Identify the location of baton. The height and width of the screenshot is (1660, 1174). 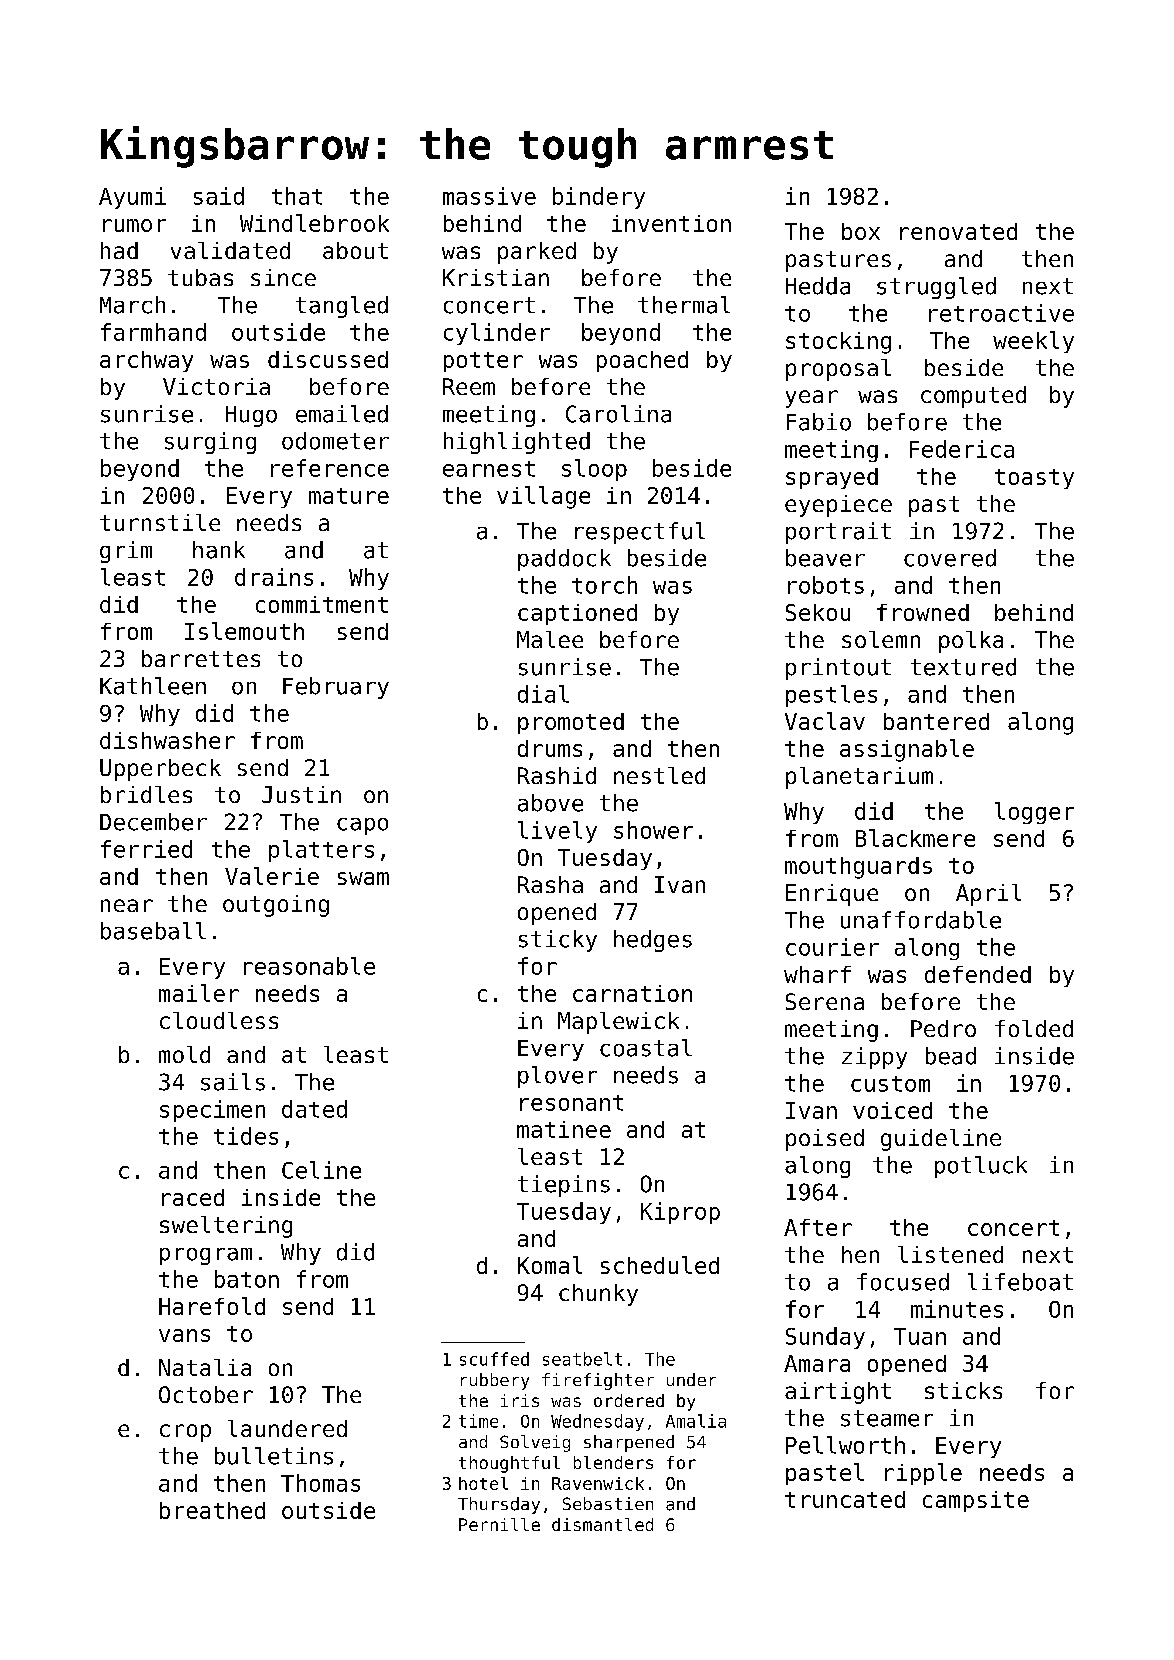
(247, 1279).
